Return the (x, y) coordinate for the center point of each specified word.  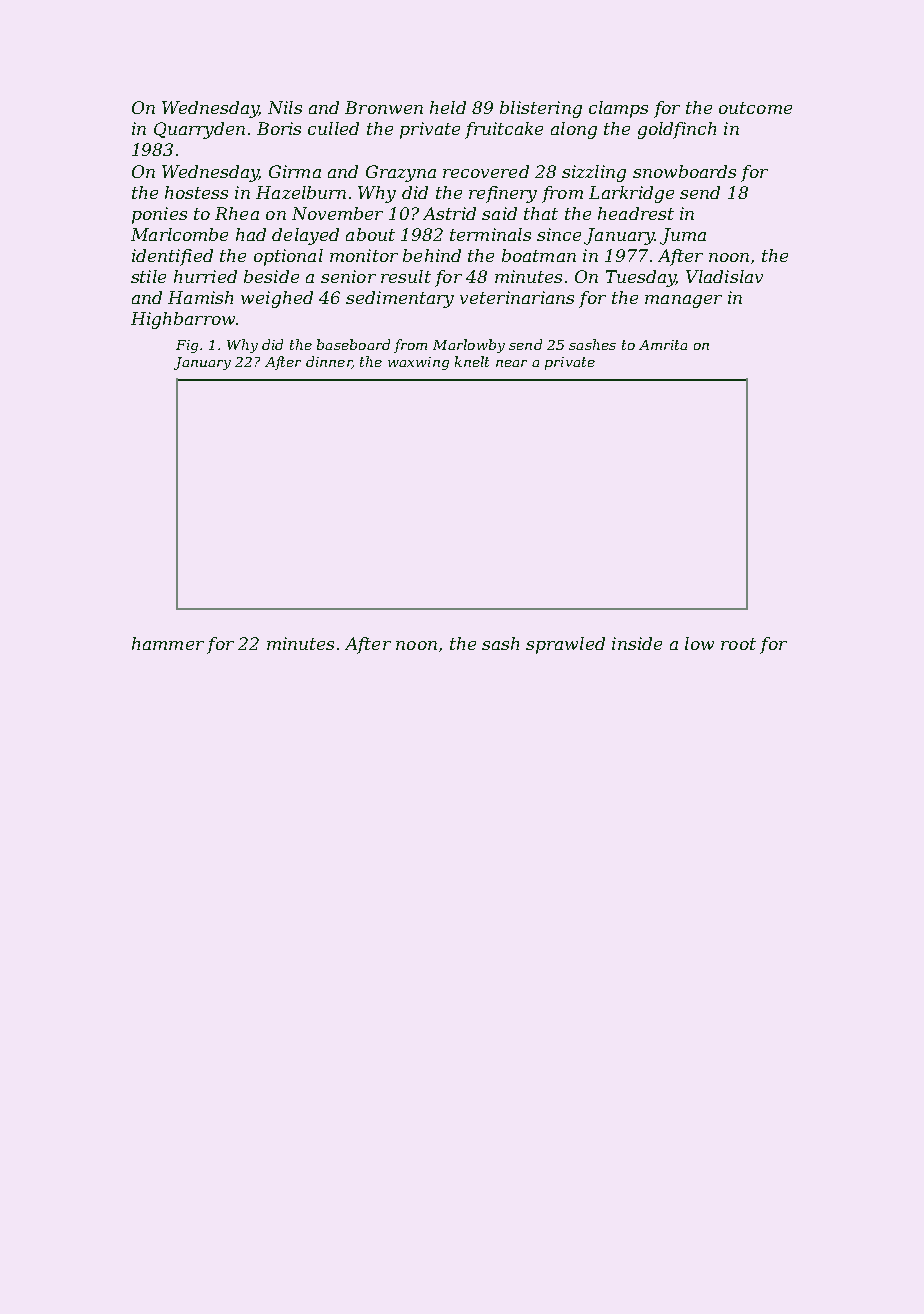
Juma (683, 236)
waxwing (418, 363)
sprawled (565, 645)
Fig (187, 346)
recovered (486, 171)
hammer (168, 643)
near (511, 363)
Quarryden (199, 130)
